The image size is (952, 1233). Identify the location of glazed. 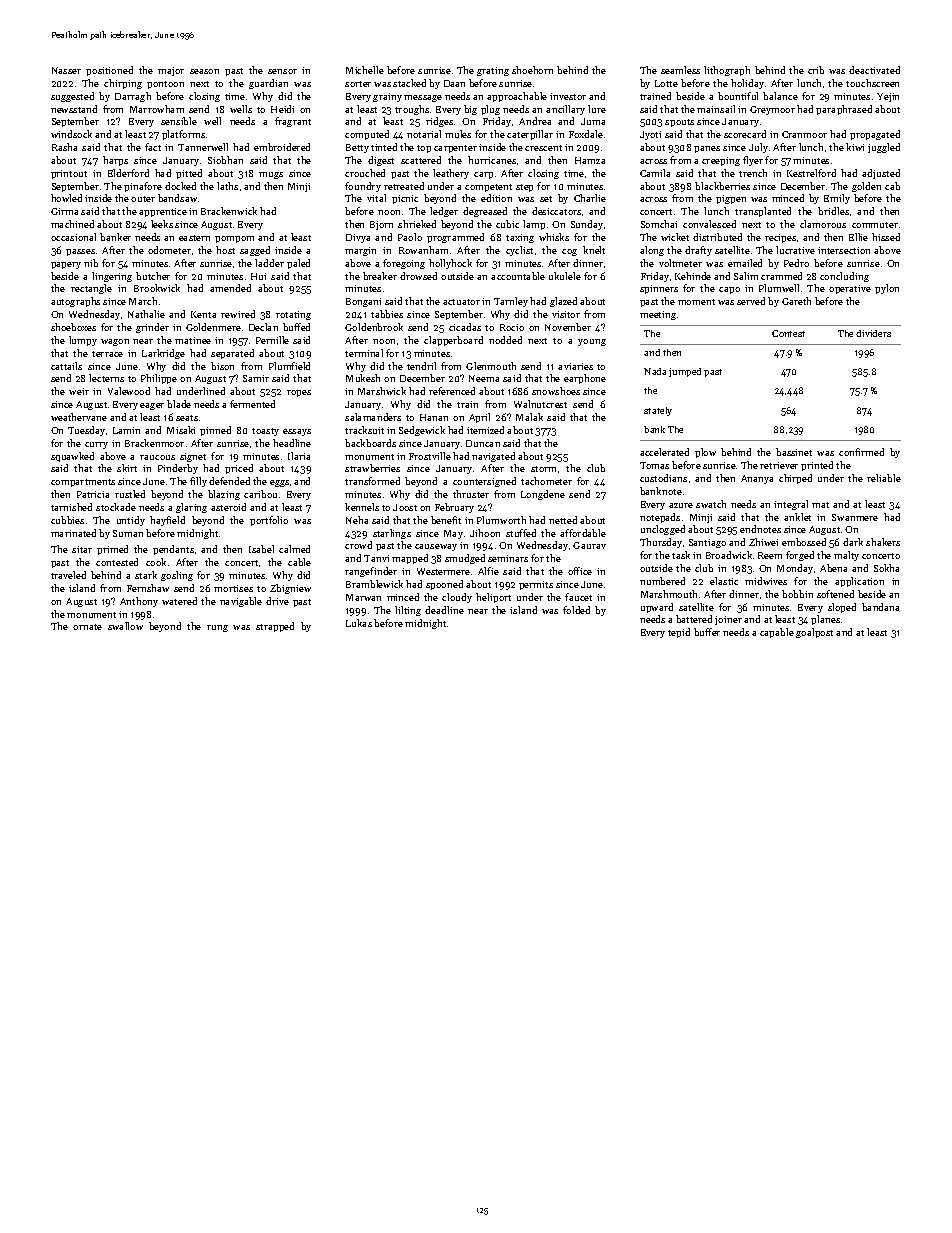
(563, 302).
